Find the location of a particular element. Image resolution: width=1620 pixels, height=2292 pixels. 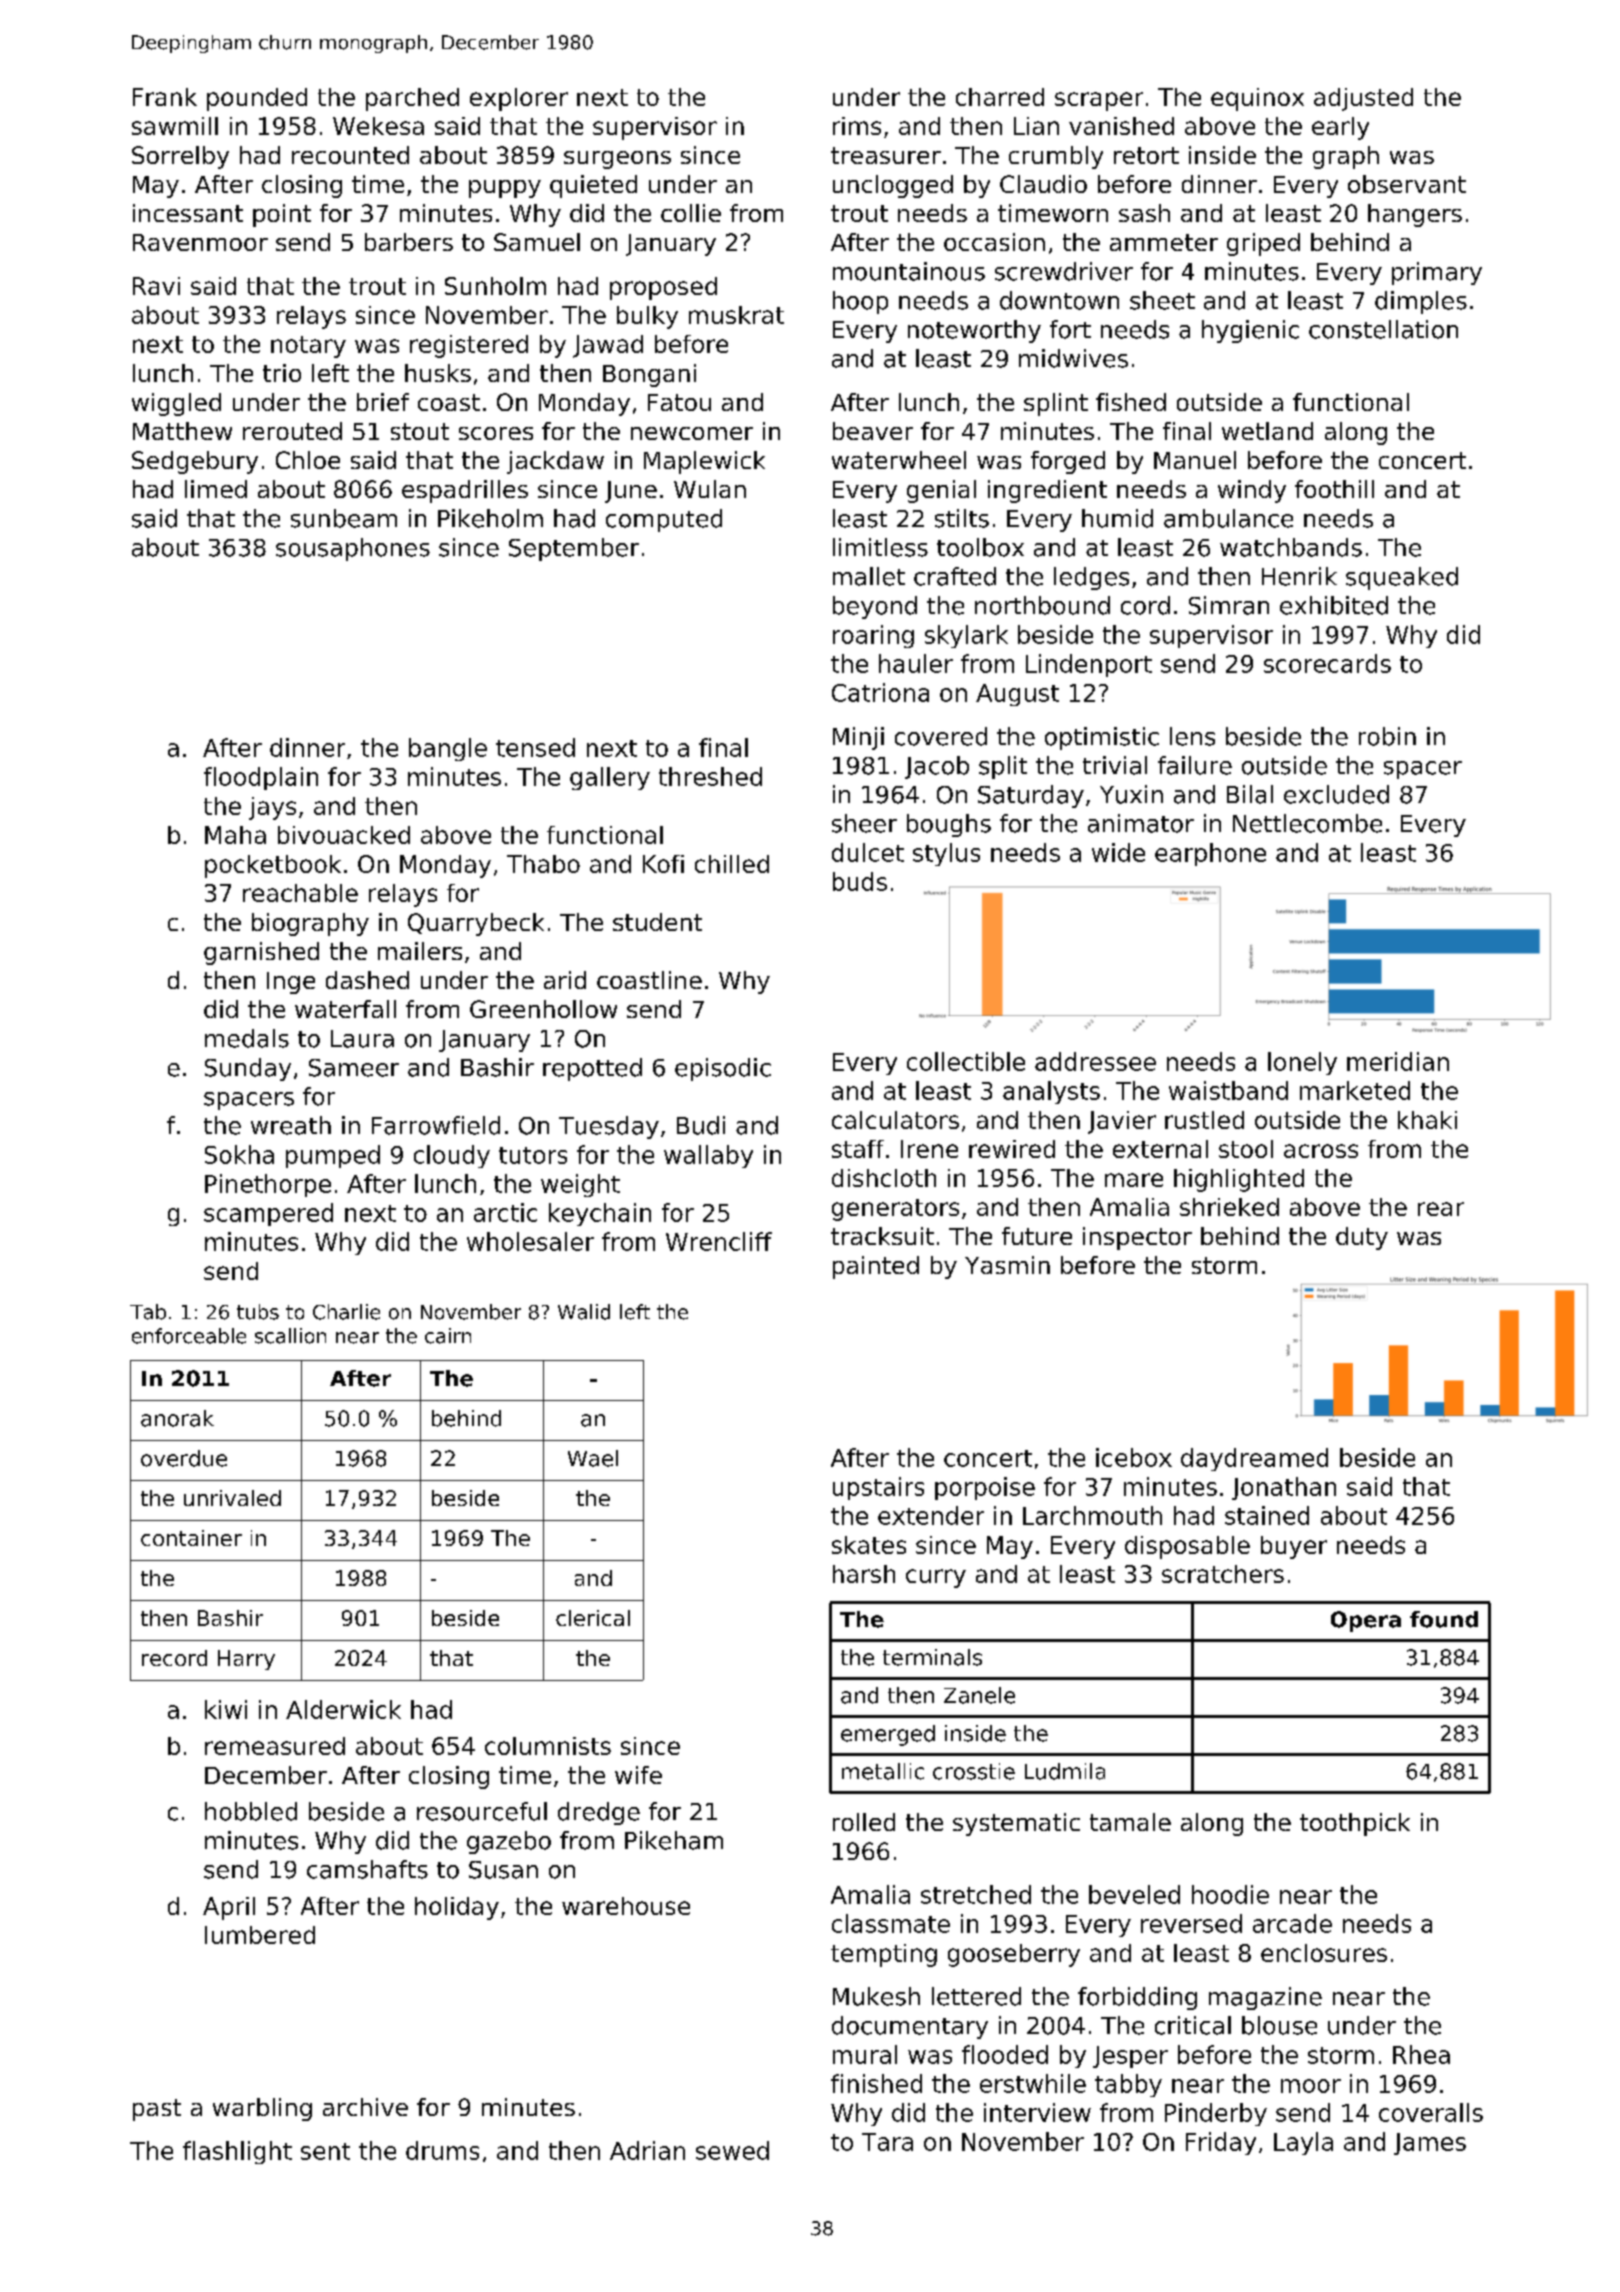

explorer is located at coordinates (519, 99).
